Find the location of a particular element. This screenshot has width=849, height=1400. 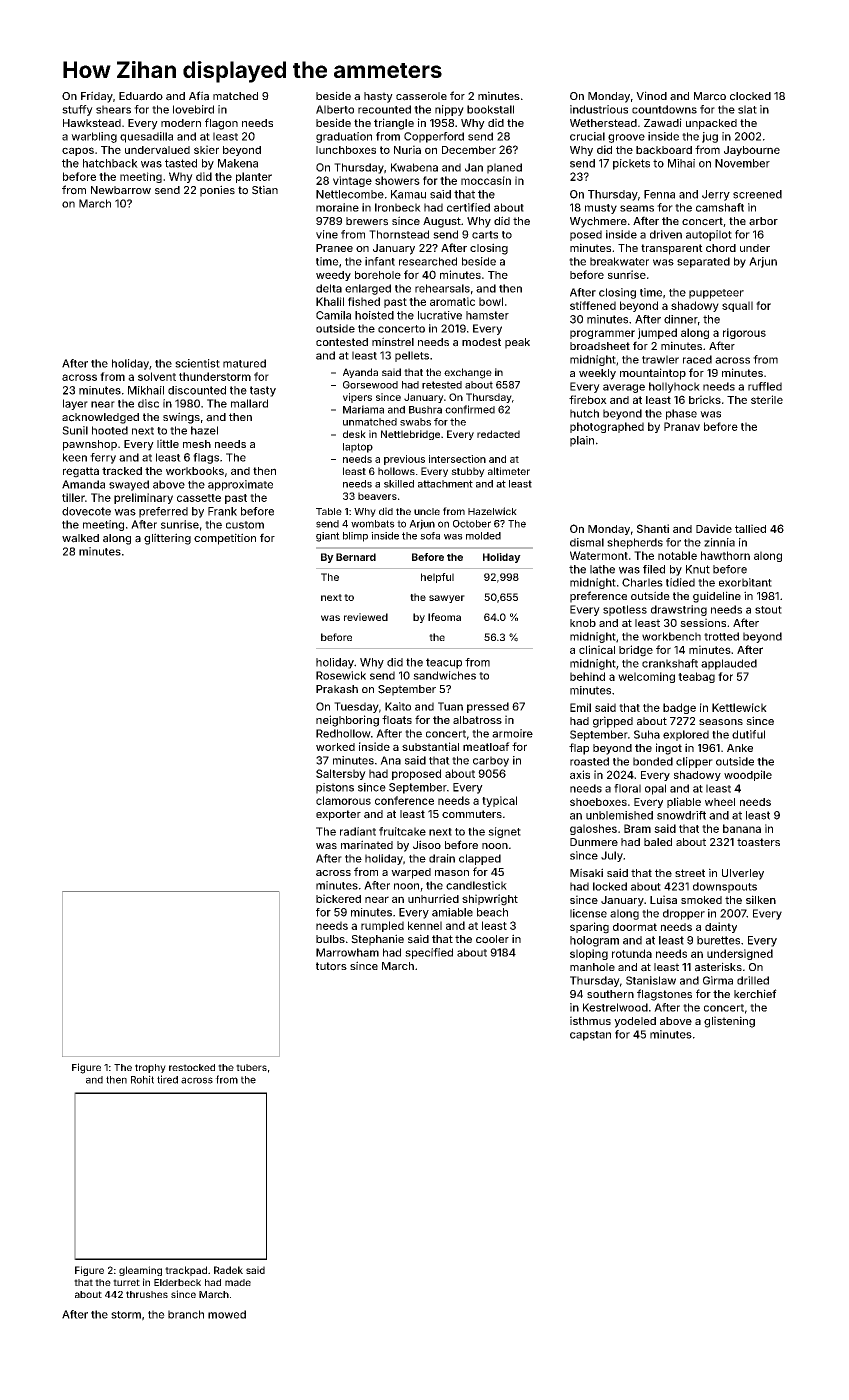

bowl is located at coordinates (491, 301).
